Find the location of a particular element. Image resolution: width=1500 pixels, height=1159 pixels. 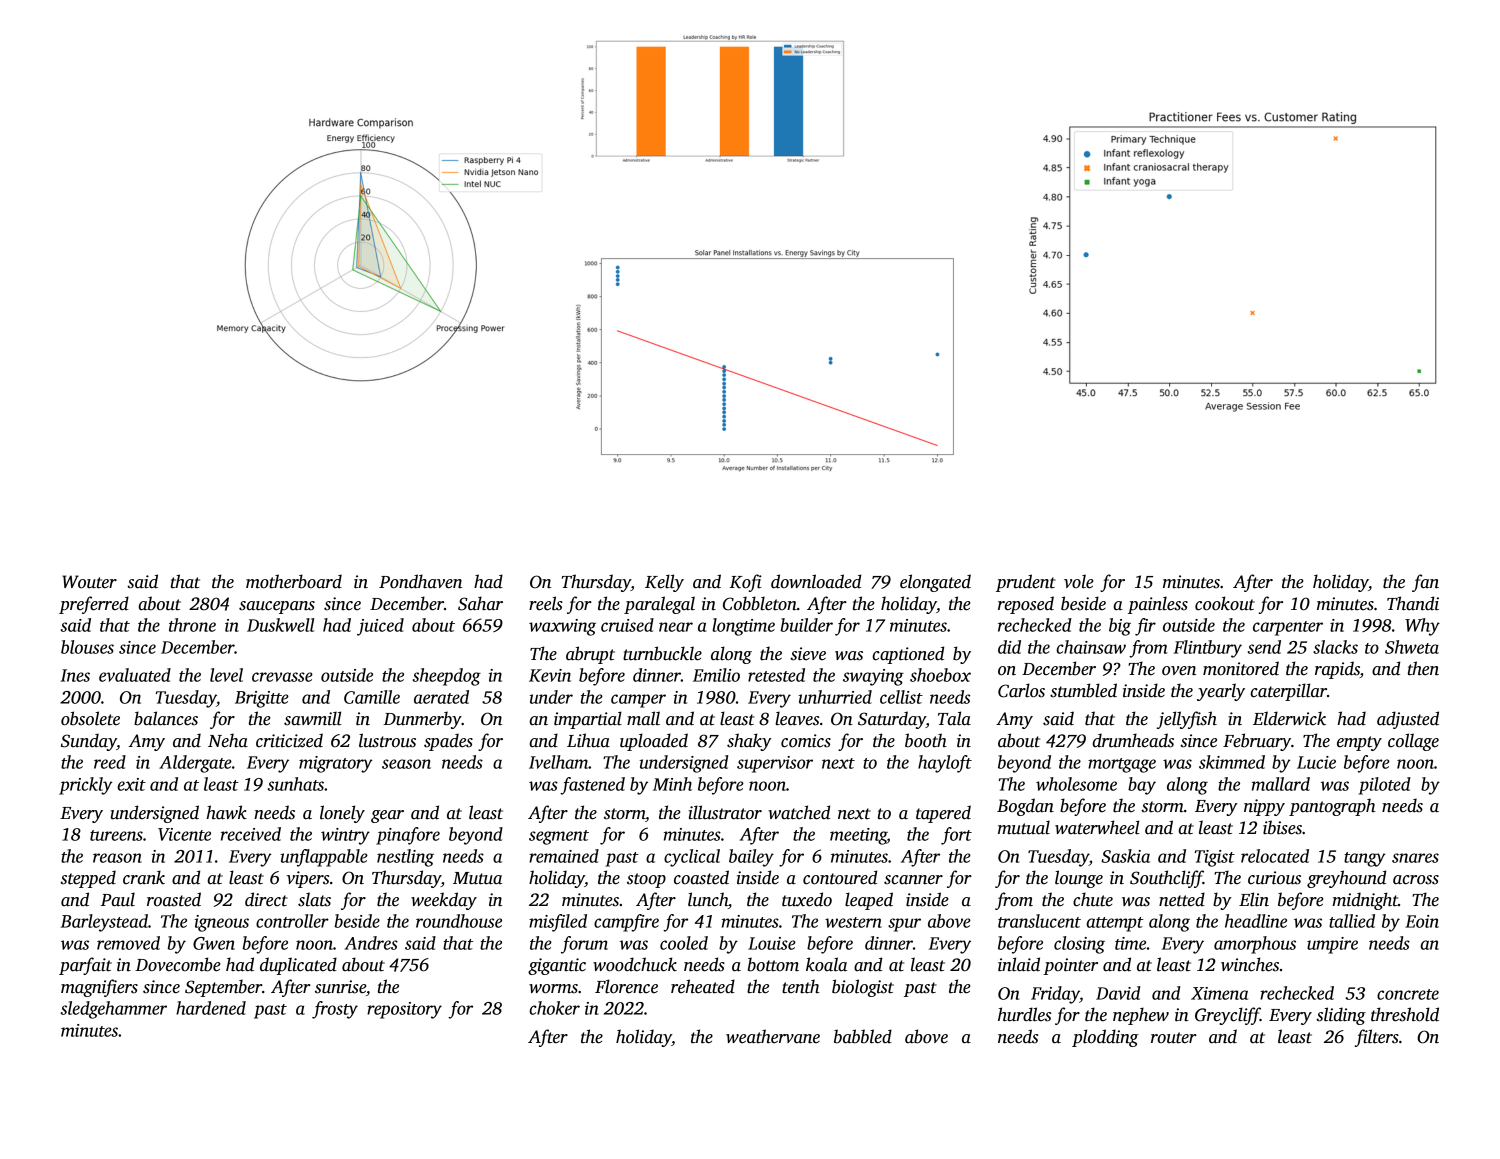

illustrator is located at coordinates (725, 812).
